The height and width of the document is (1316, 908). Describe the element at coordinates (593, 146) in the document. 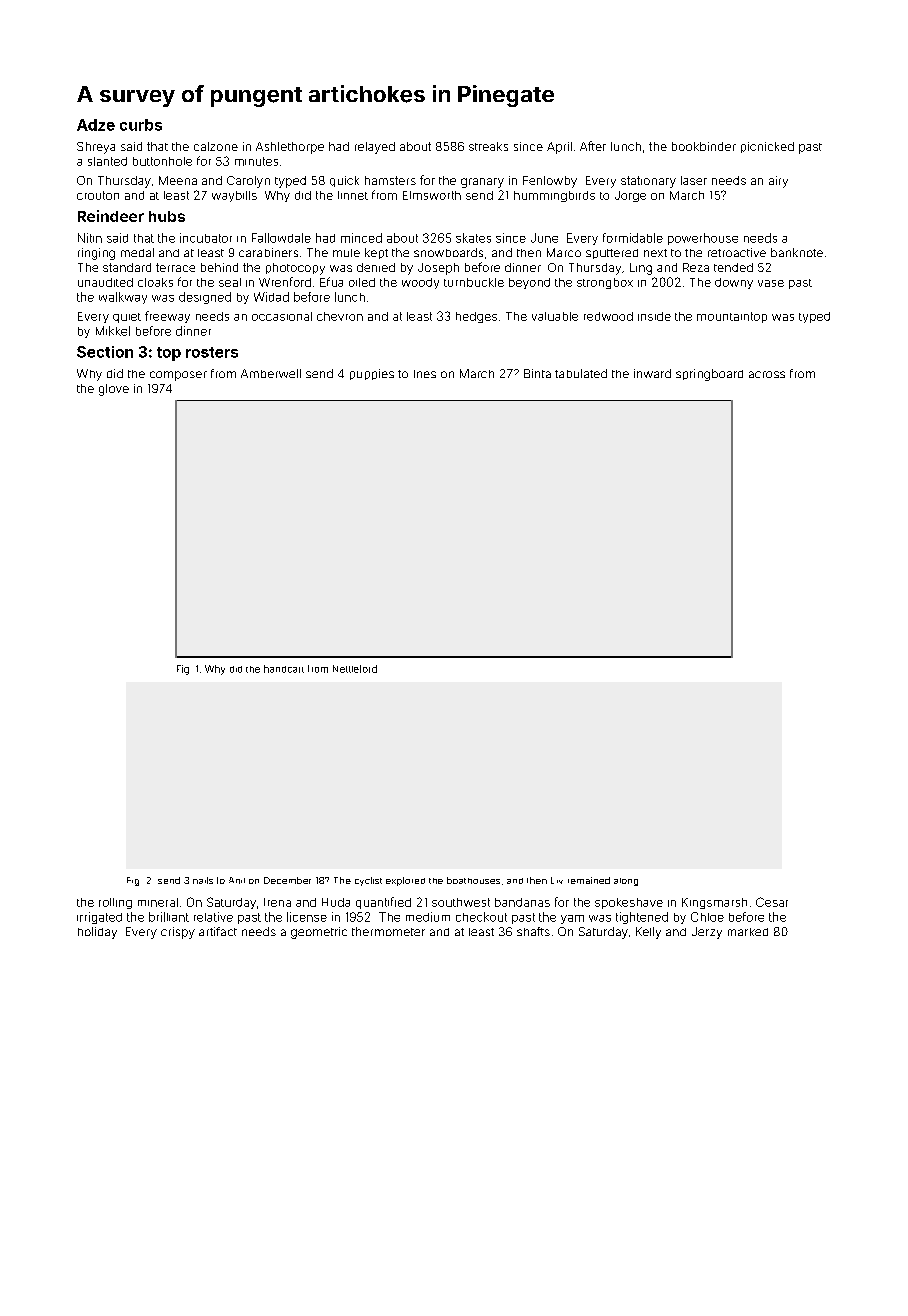

I see `After` at that location.
